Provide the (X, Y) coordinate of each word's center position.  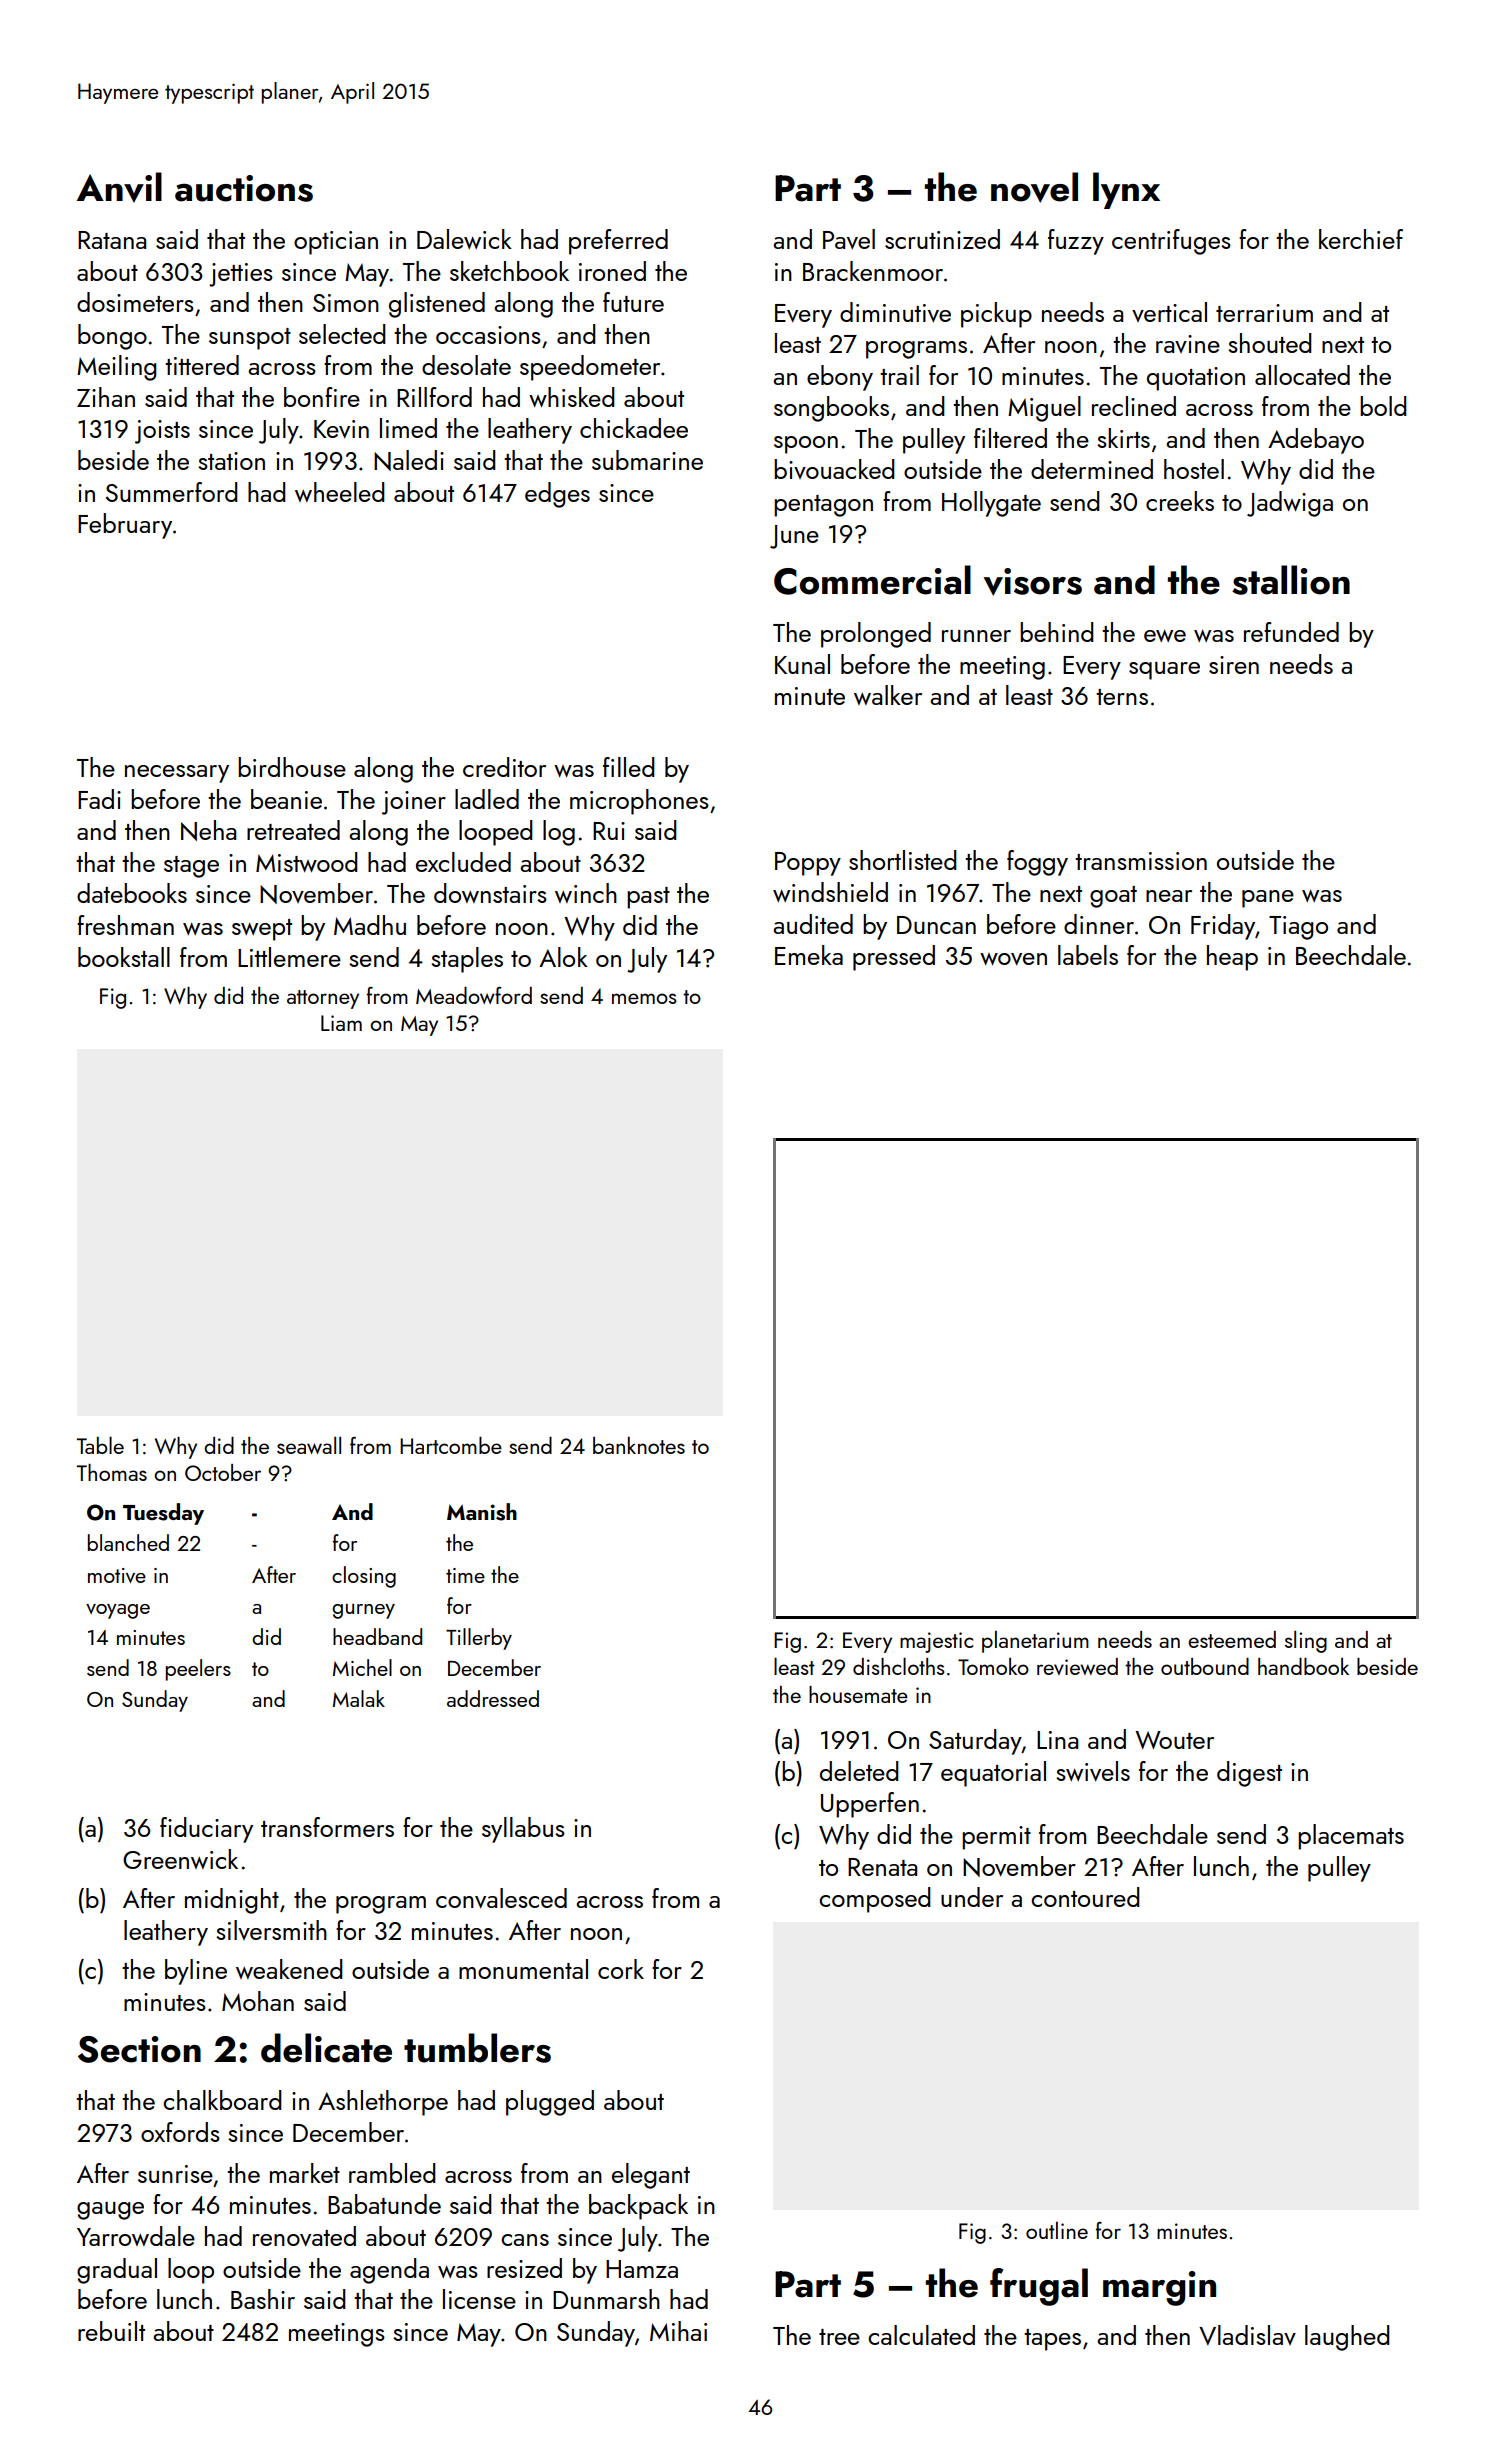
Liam (341, 1023)
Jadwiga (1290, 504)
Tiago (1298, 928)
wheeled (340, 492)
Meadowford (474, 995)
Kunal (802, 664)
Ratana (112, 240)
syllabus (523, 1830)
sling (1306, 1642)
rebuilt (111, 2331)
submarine (647, 460)
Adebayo (1316, 441)
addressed (493, 1698)
